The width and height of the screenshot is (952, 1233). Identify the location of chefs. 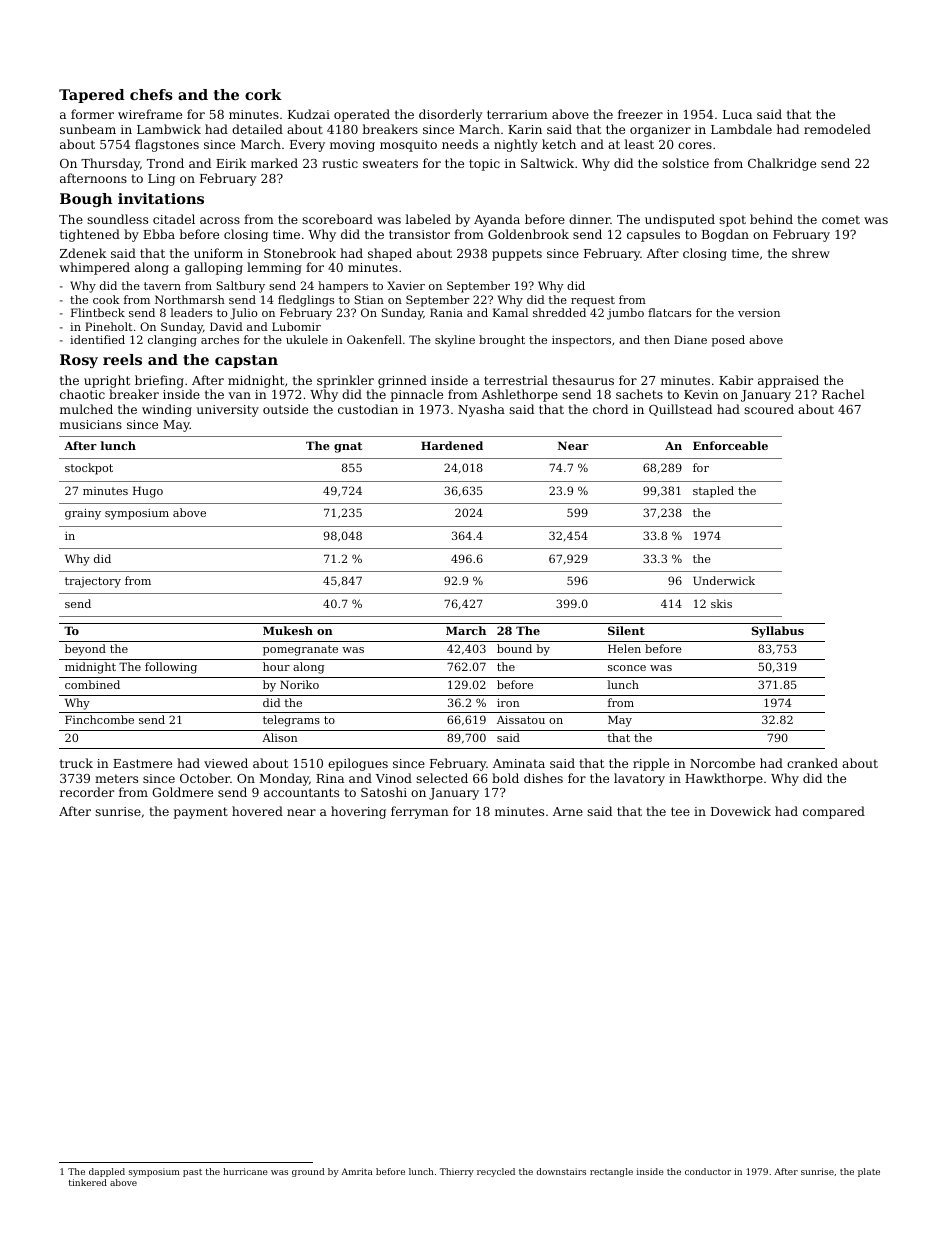
(151, 94).
